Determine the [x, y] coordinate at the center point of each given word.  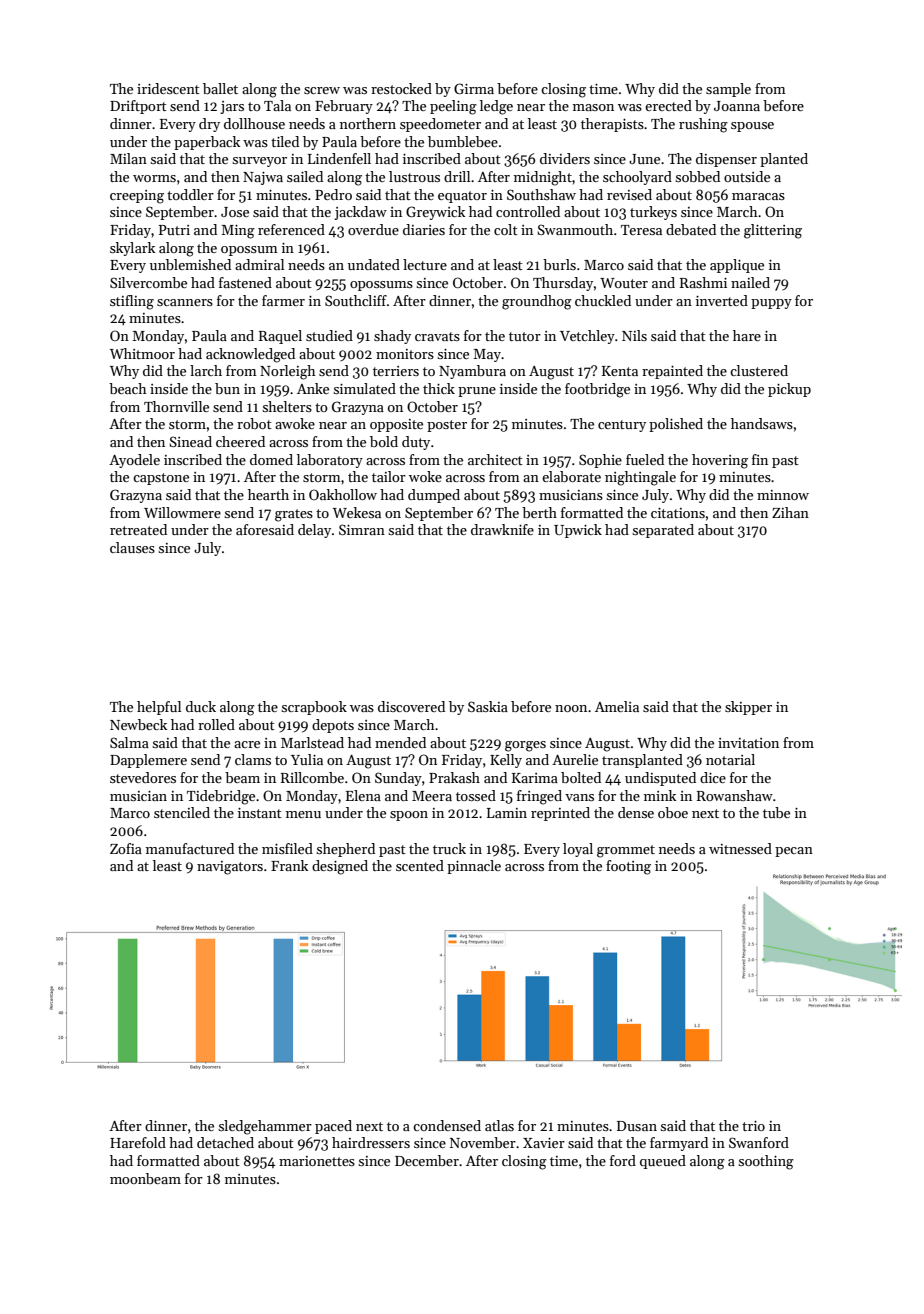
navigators [230, 868]
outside [747, 176]
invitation [748, 743]
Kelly [506, 761]
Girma [474, 88]
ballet [220, 88]
